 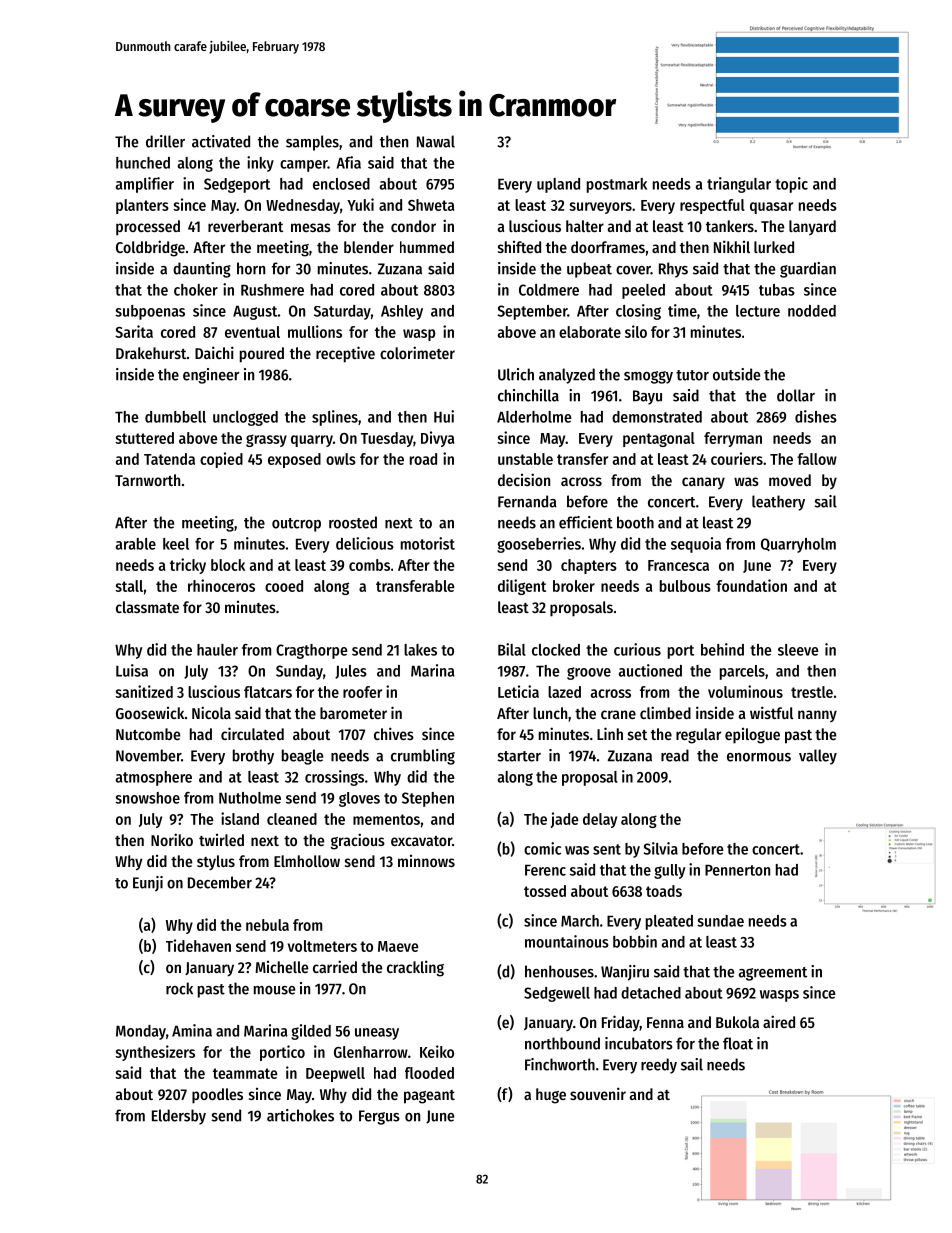 What do you see at coordinates (703, 483) in the screenshot?
I see `canary` at bounding box center [703, 483].
